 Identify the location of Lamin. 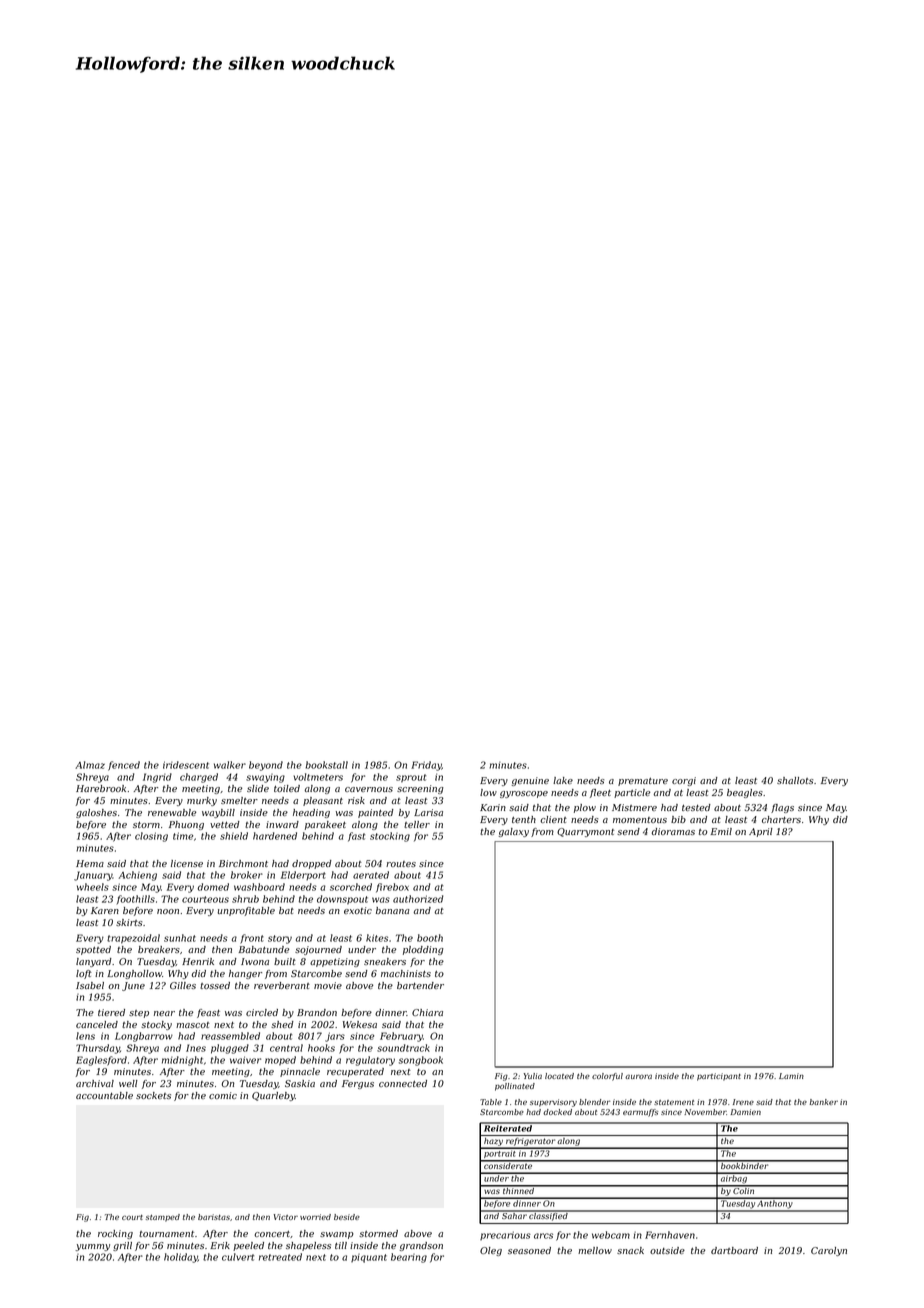
(791, 1076).
